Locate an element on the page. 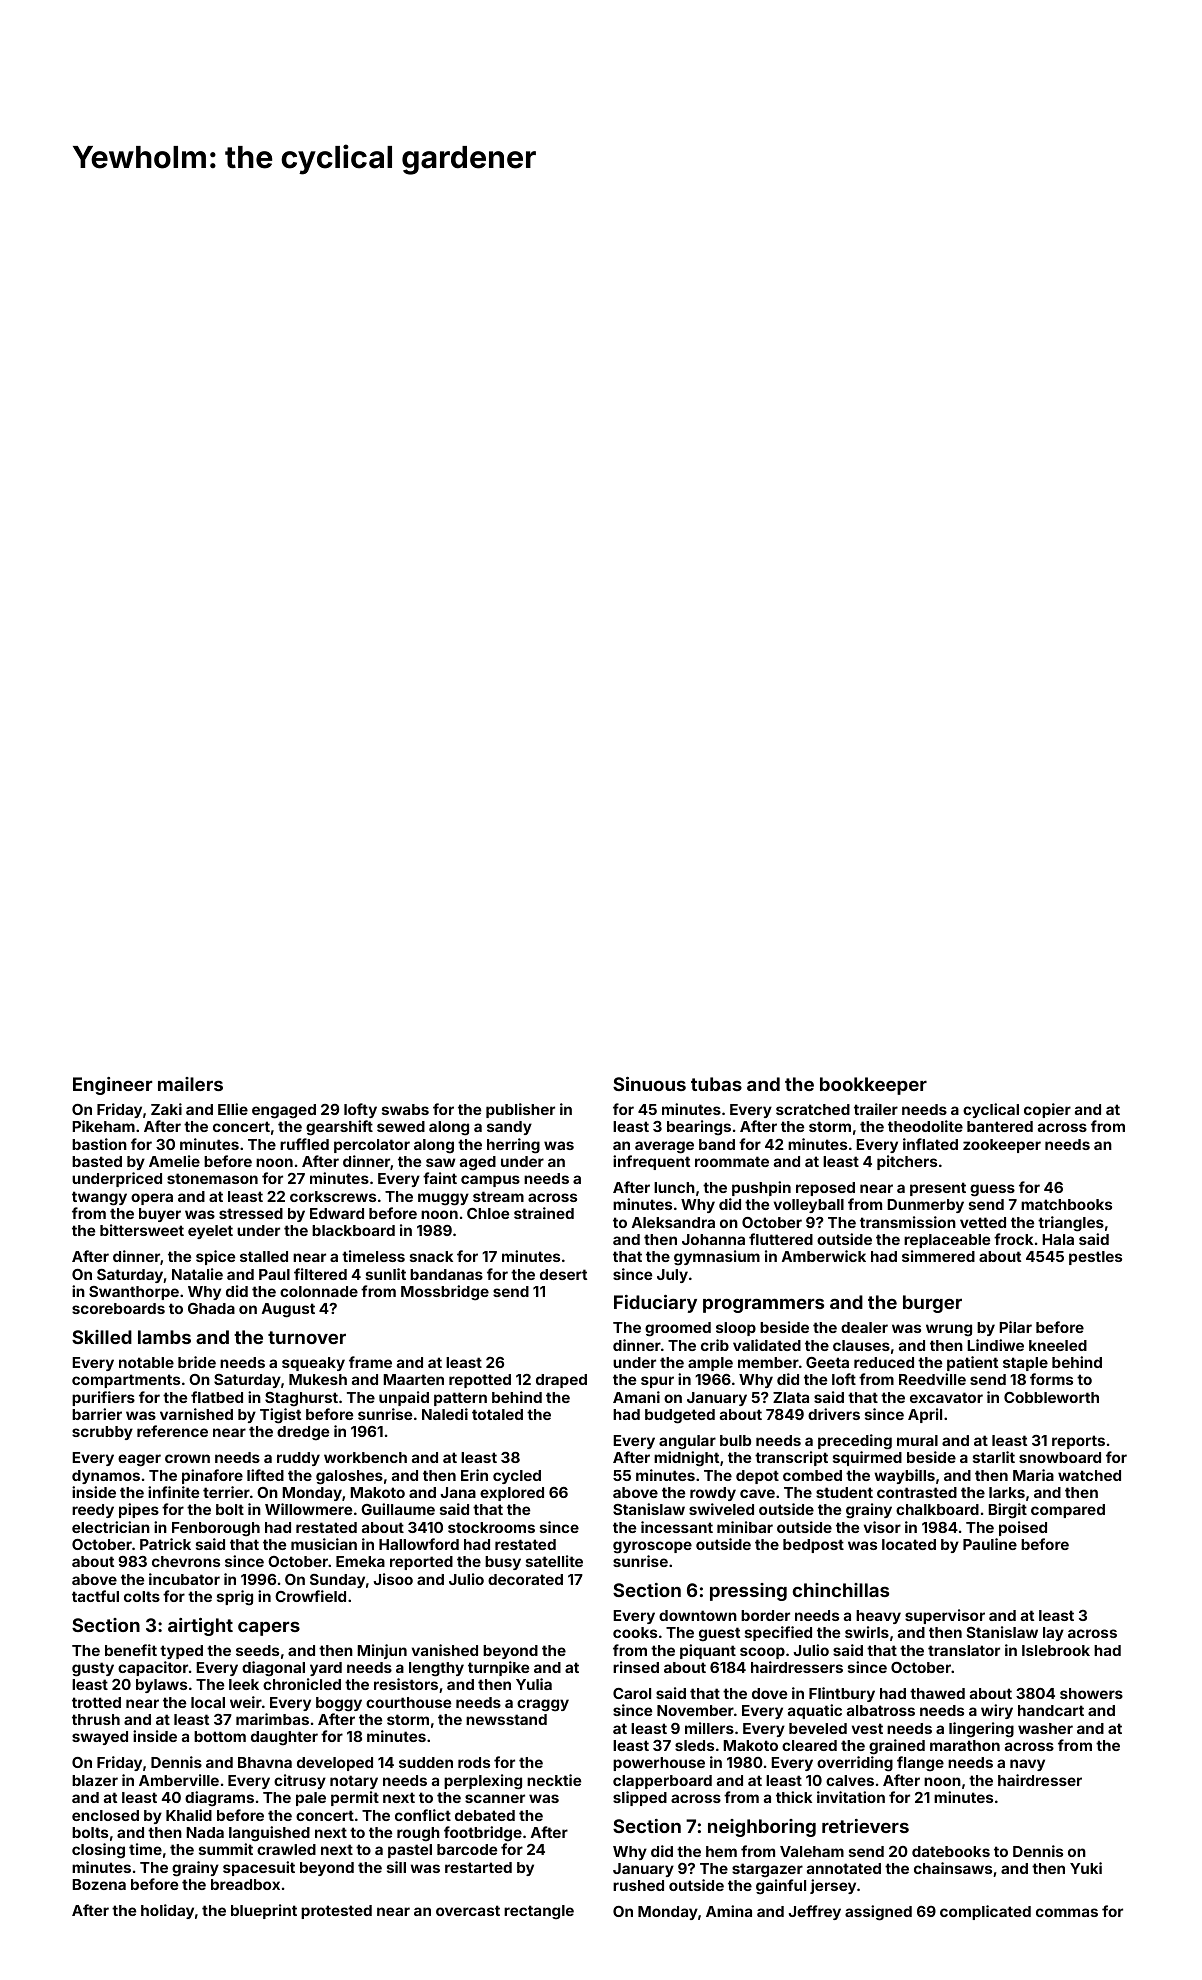  Yuki is located at coordinates (1086, 1868).
